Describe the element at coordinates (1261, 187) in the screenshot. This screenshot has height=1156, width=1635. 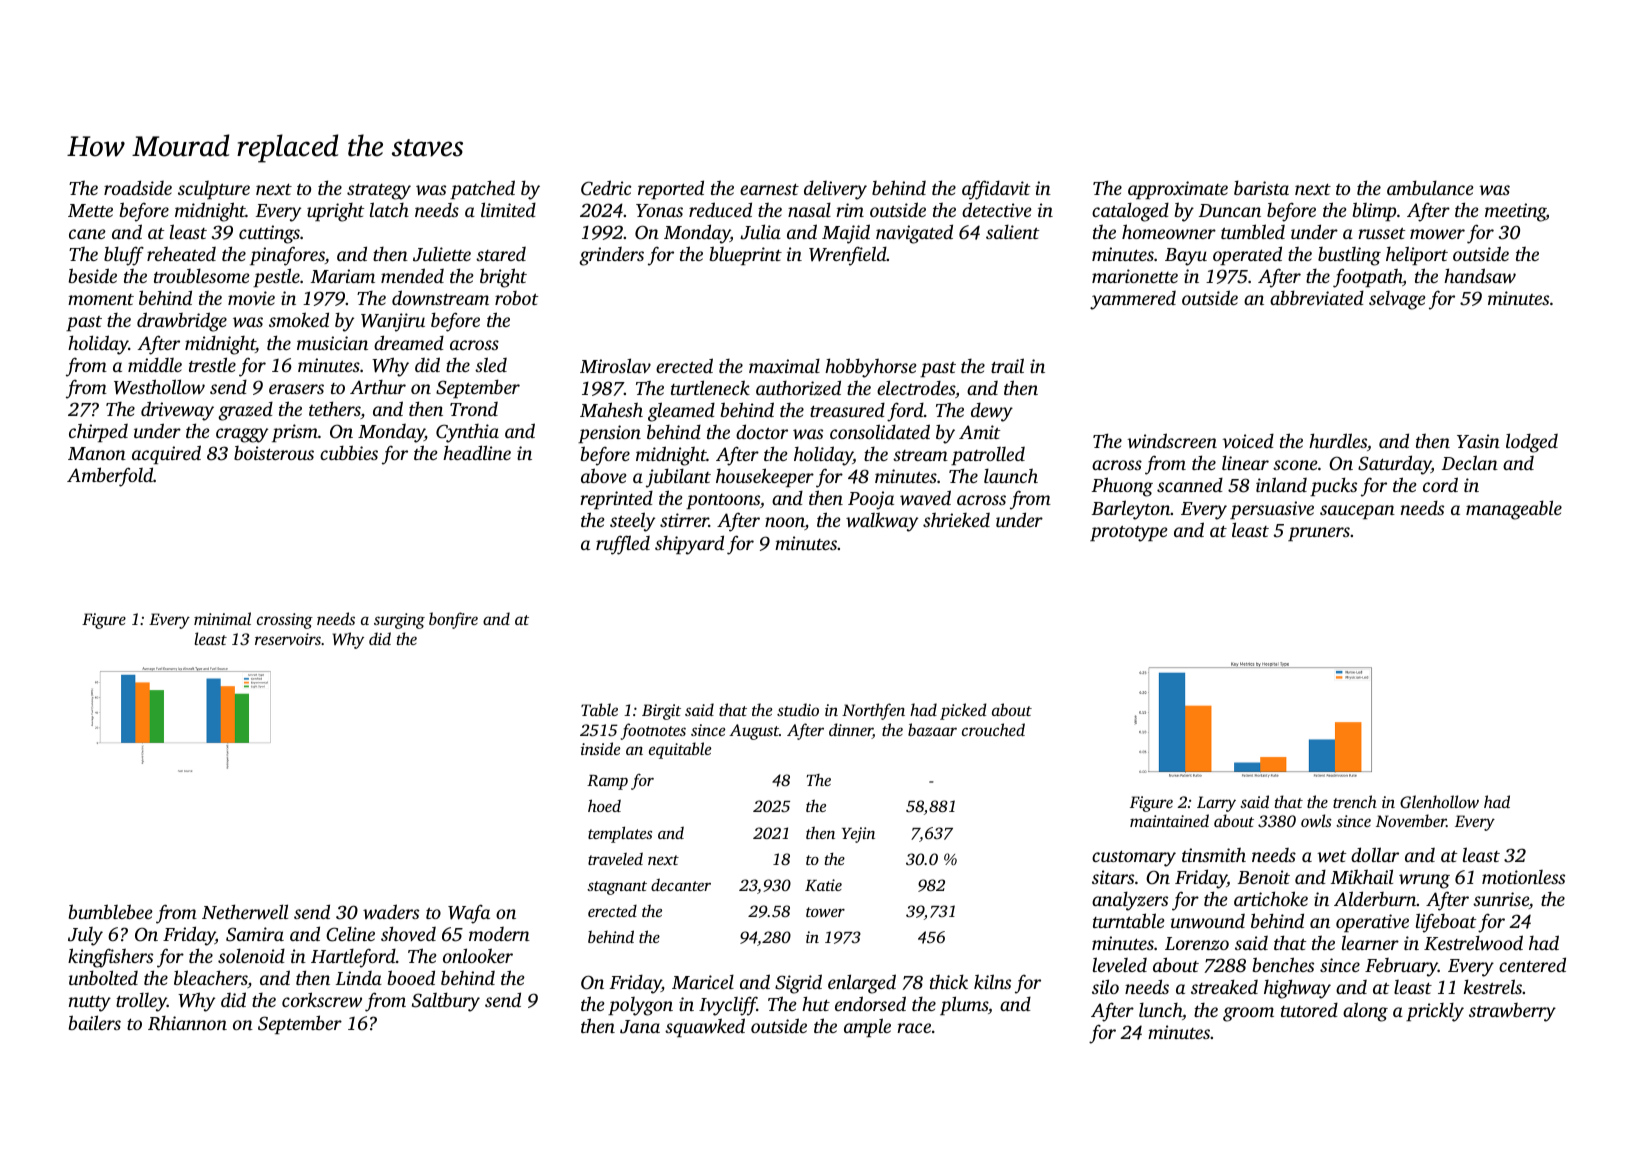
I see `barista` at that location.
